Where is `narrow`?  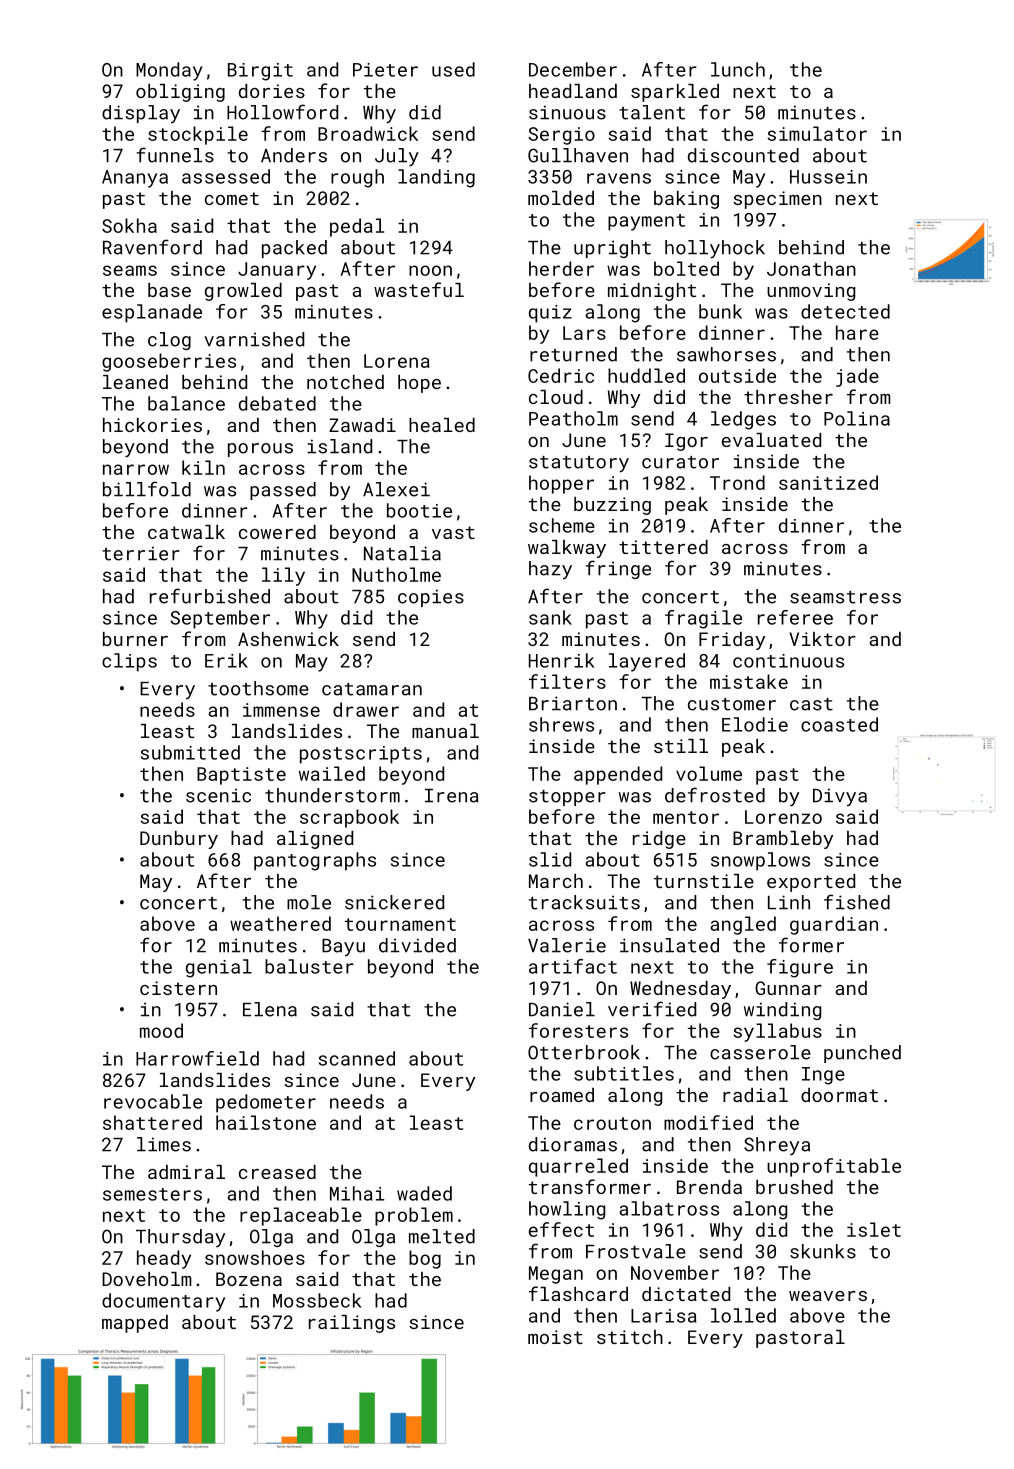 narrow is located at coordinates (136, 469).
